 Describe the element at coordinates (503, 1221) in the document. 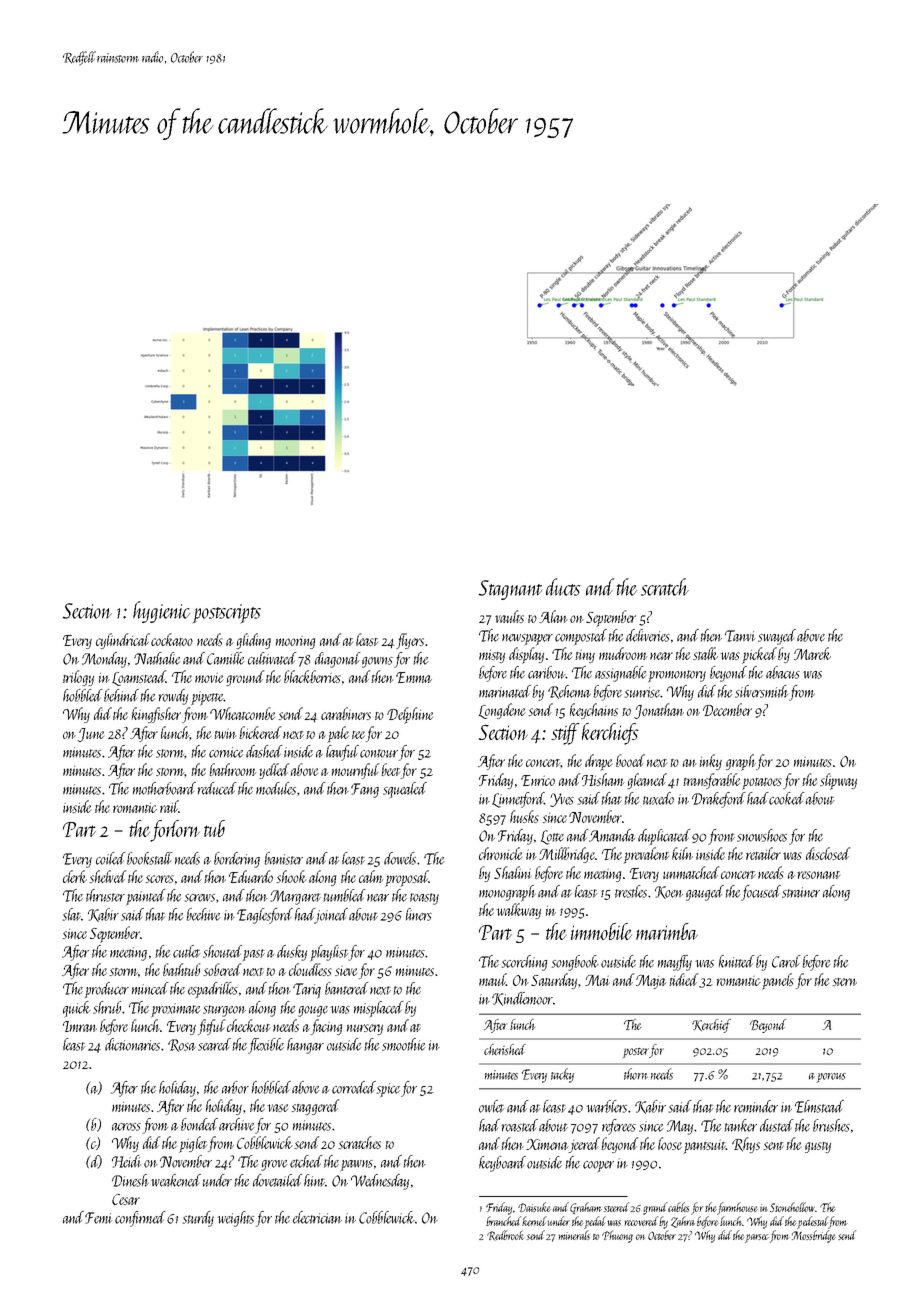

I see `branched` at that location.
